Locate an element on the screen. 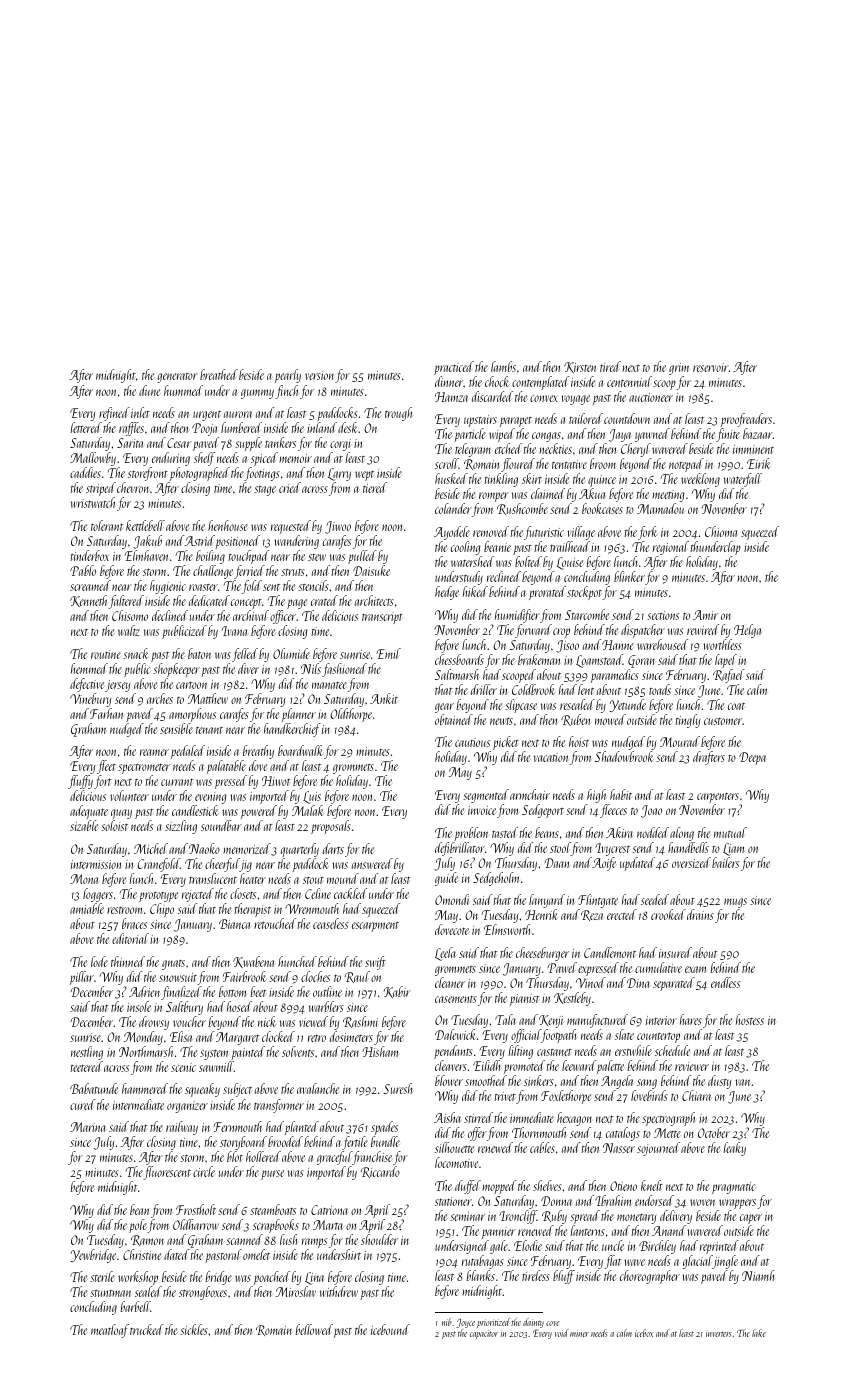  Riccardo is located at coordinates (380, 1172).
